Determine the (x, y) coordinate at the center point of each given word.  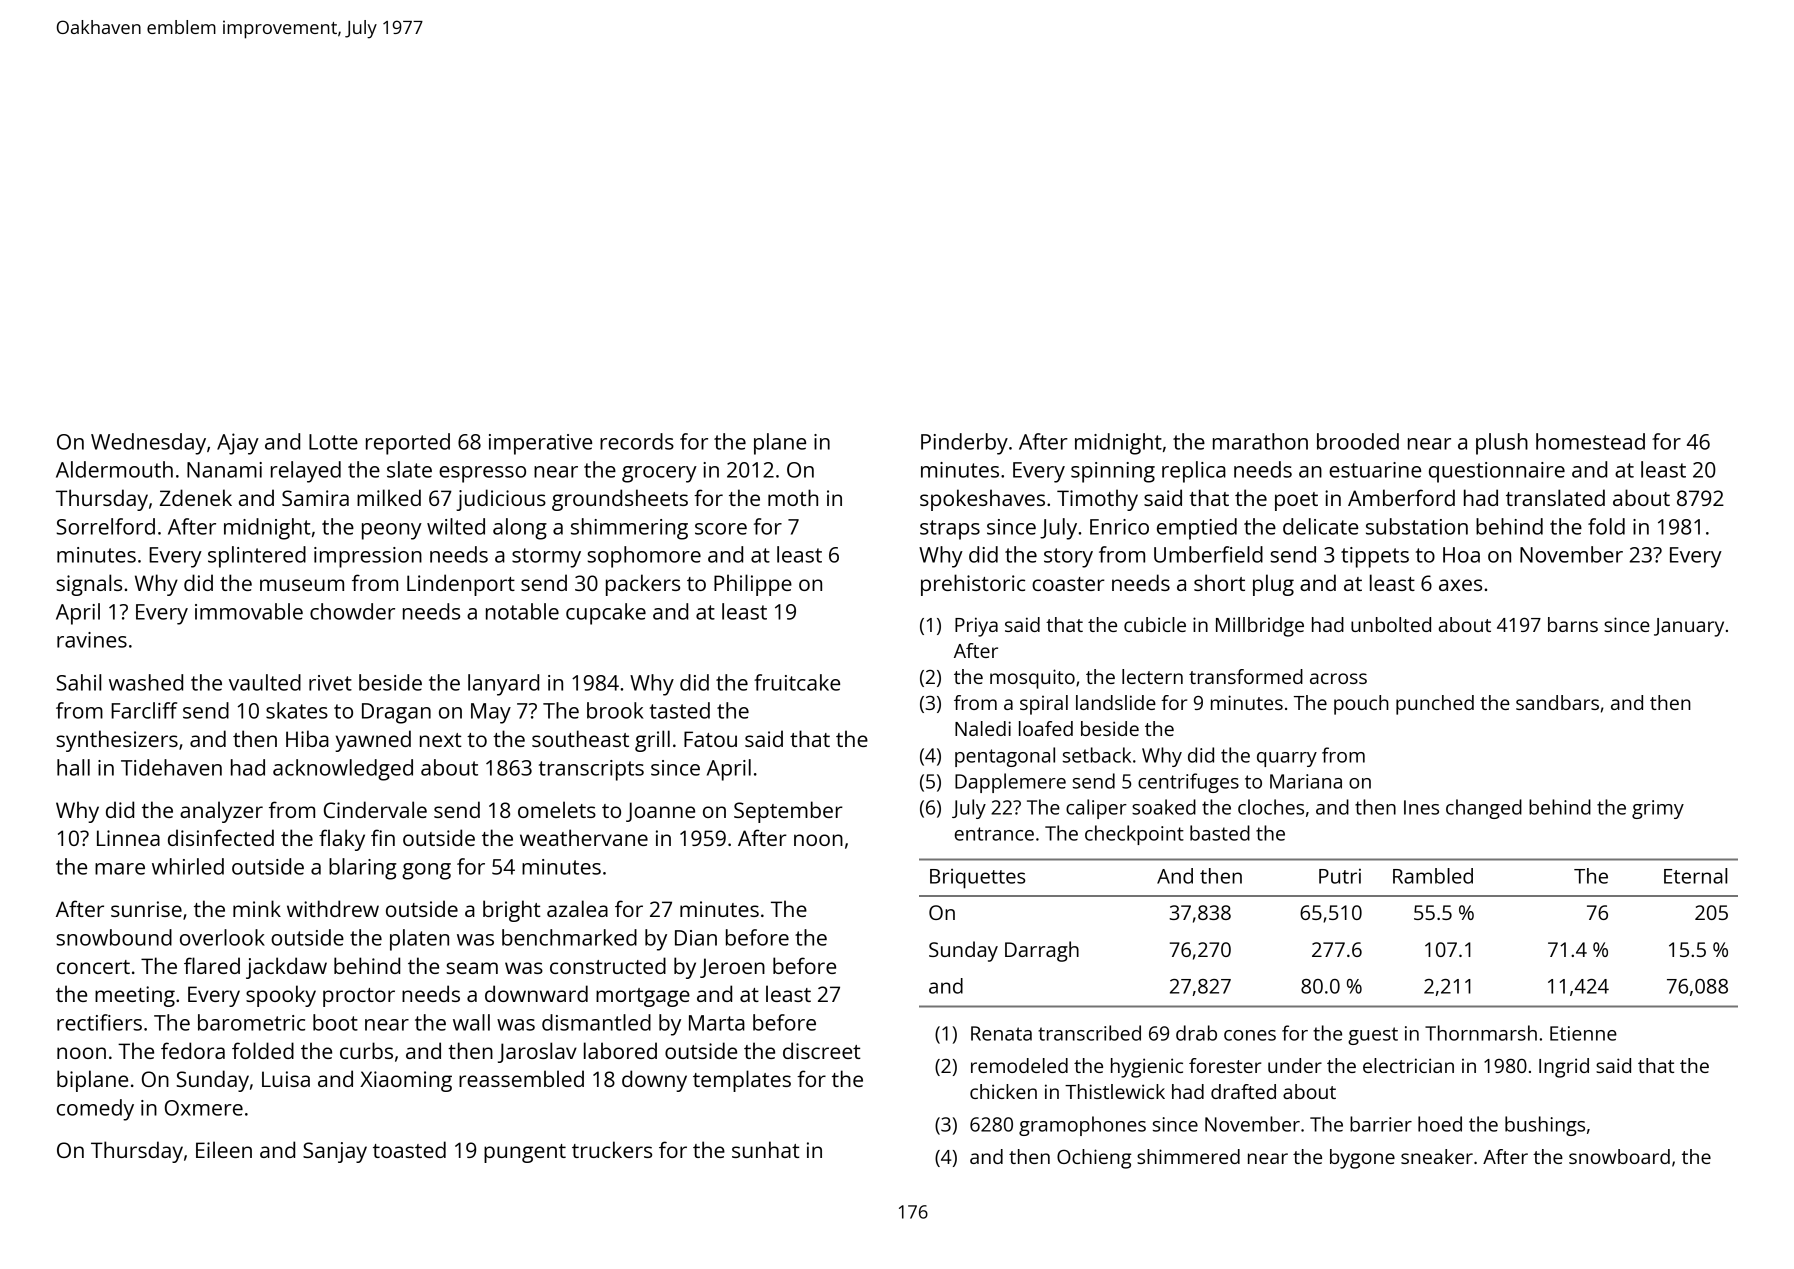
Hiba (307, 738)
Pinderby (964, 444)
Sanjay (335, 1152)
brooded (1358, 441)
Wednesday (148, 444)
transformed (1246, 676)
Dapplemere (1010, 783)
